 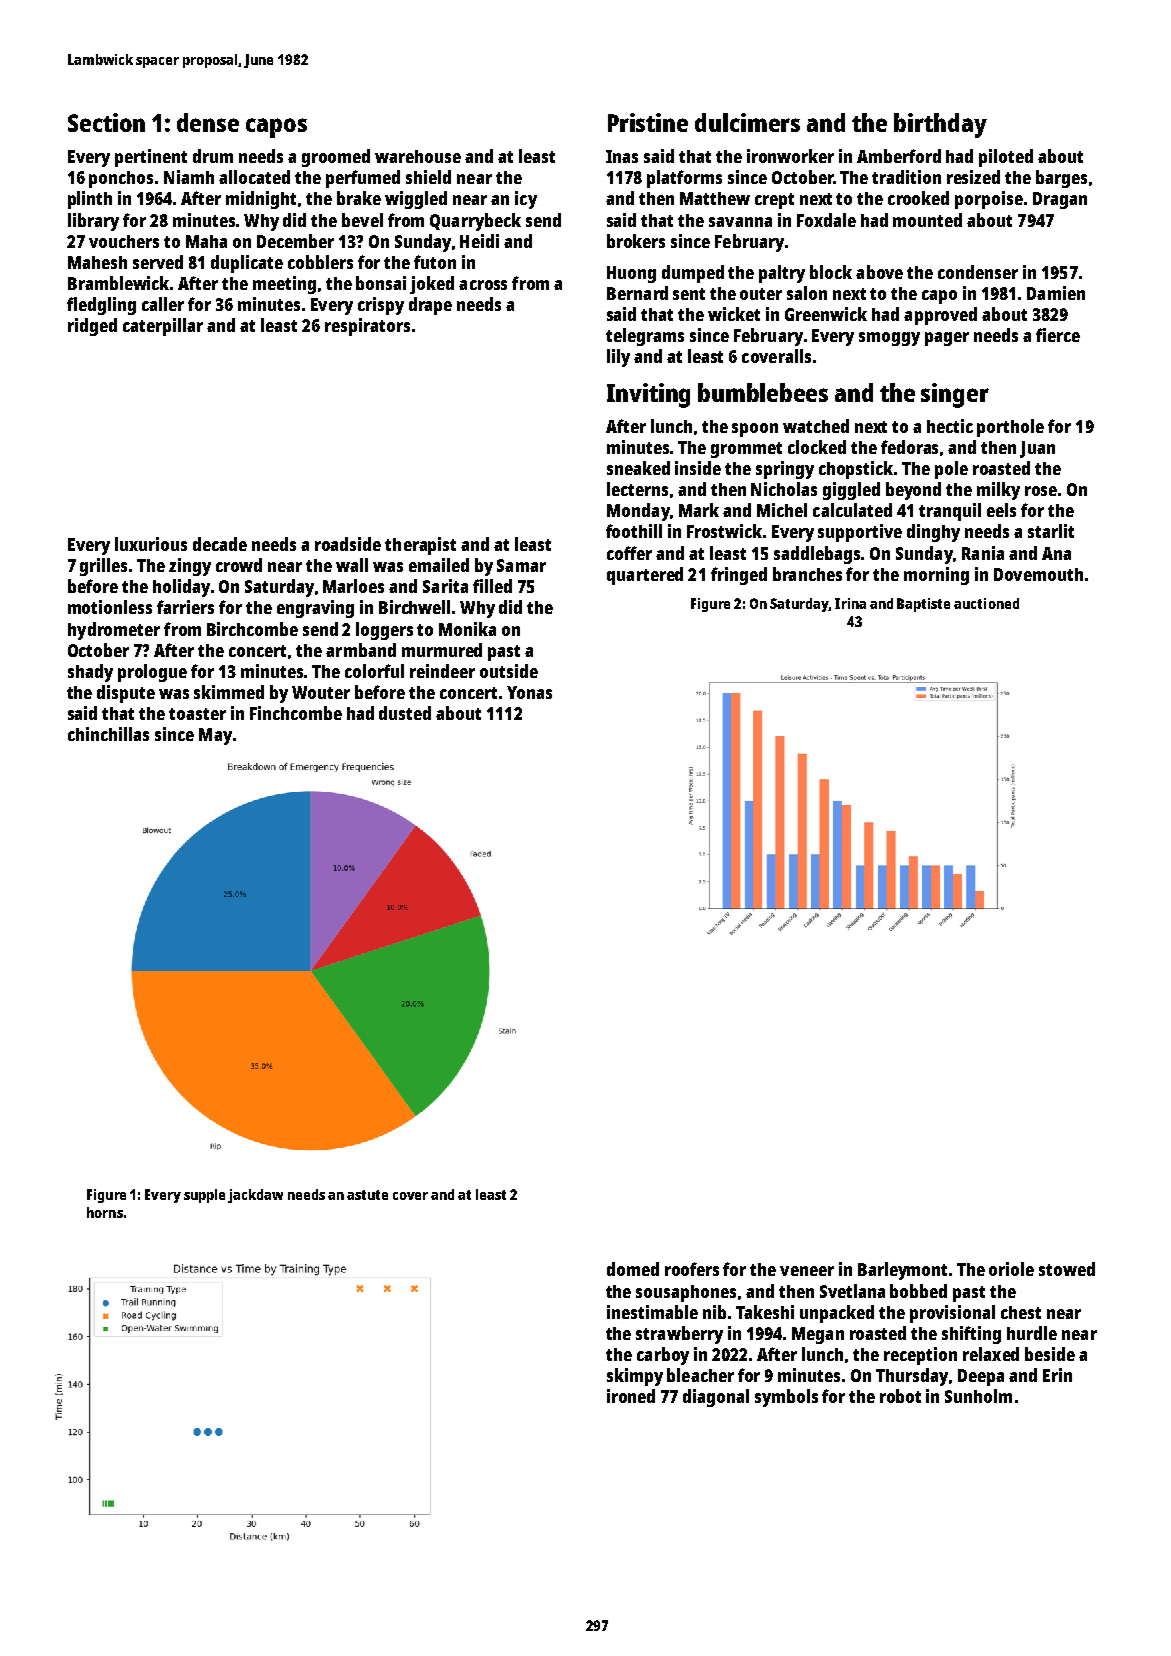 What do you see at coordinates (816, 426) in the screenshot?
I see `watched` at bounding box center [816, 426].
